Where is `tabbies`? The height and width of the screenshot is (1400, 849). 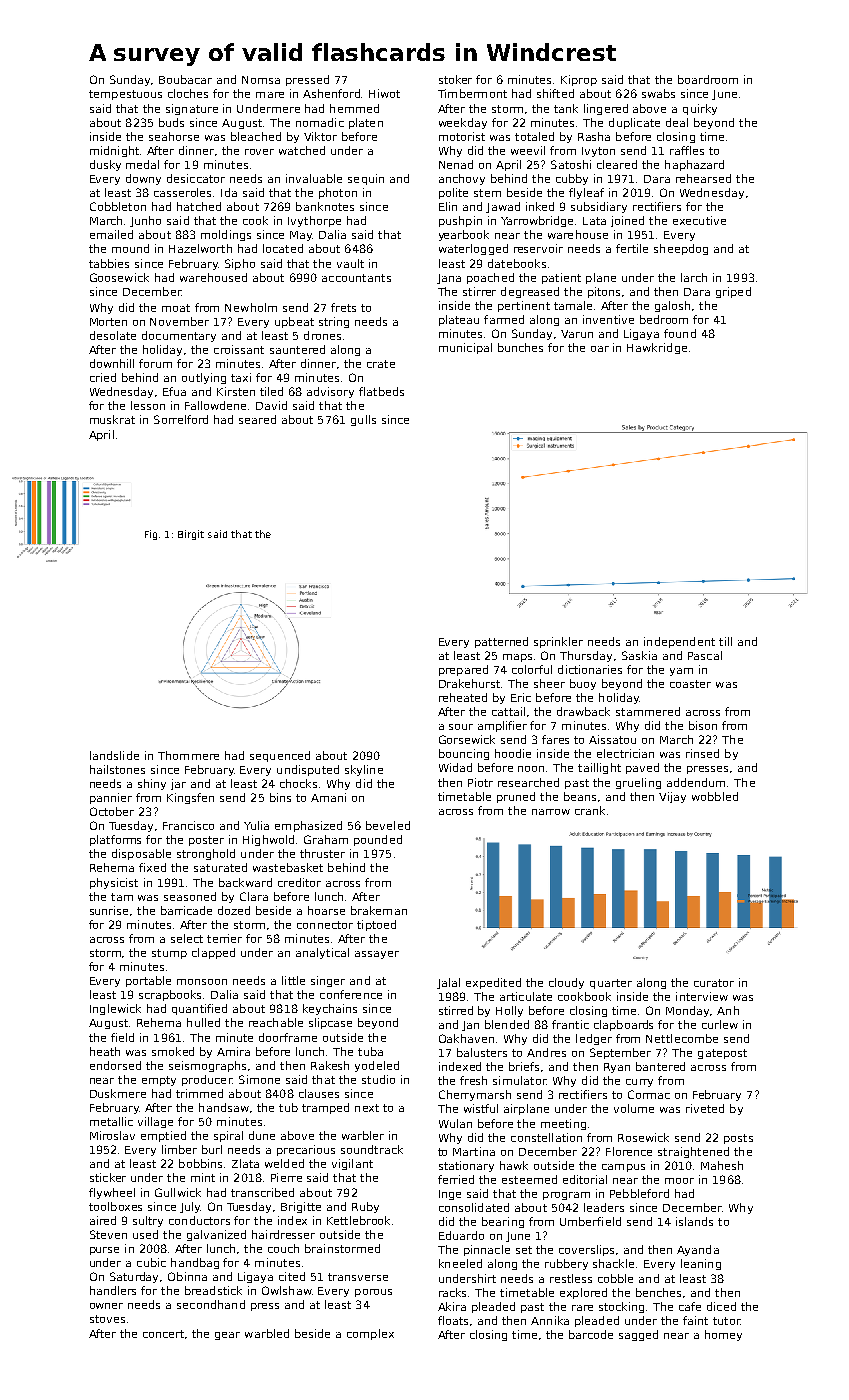
tabbies is located at coordinates (109, 263).
